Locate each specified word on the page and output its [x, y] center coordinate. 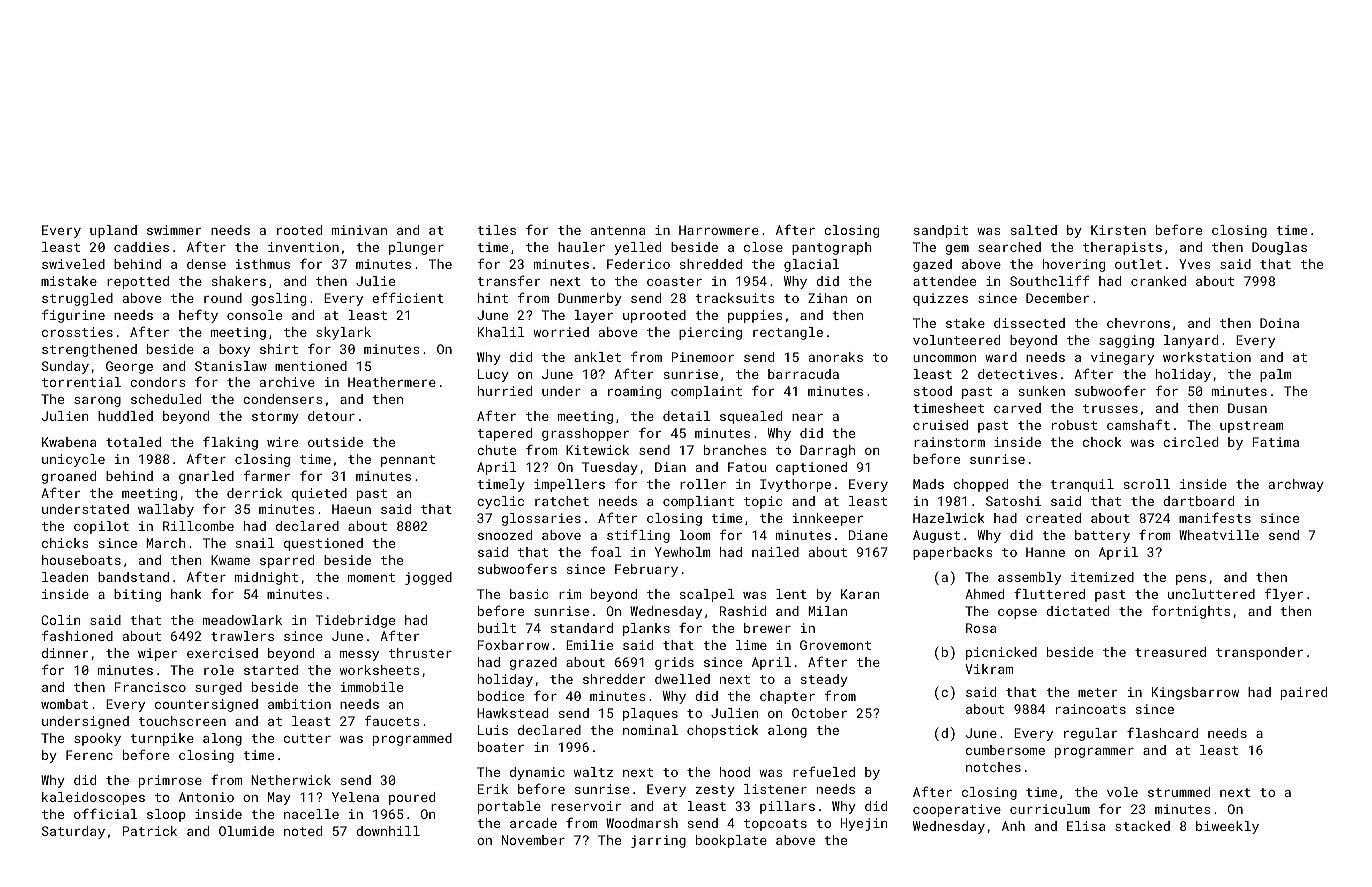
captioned [811, 468]
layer [594, 316]
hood [735, 772]
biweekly [1227, 827]
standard [582, 628]
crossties [77, 332]
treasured [1170, 652]
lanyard [1191, 341]
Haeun [351, 509]
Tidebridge [355, 621]
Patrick [150, 831]
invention [303, 247]
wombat [64, 704]
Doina [1279, 323]
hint [493, 298]
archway [1296, 485]
